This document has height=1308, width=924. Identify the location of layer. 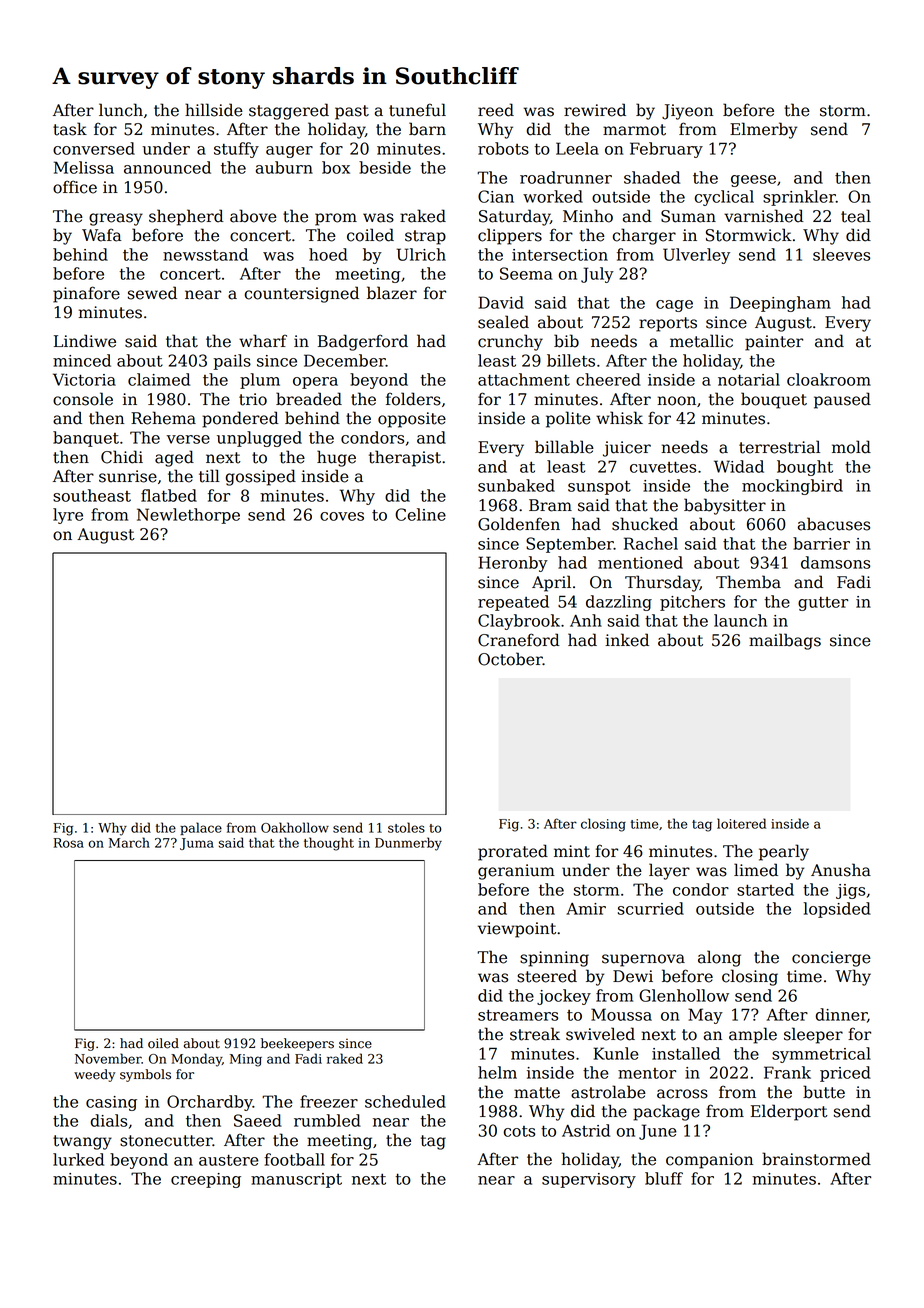
(669, 871).
